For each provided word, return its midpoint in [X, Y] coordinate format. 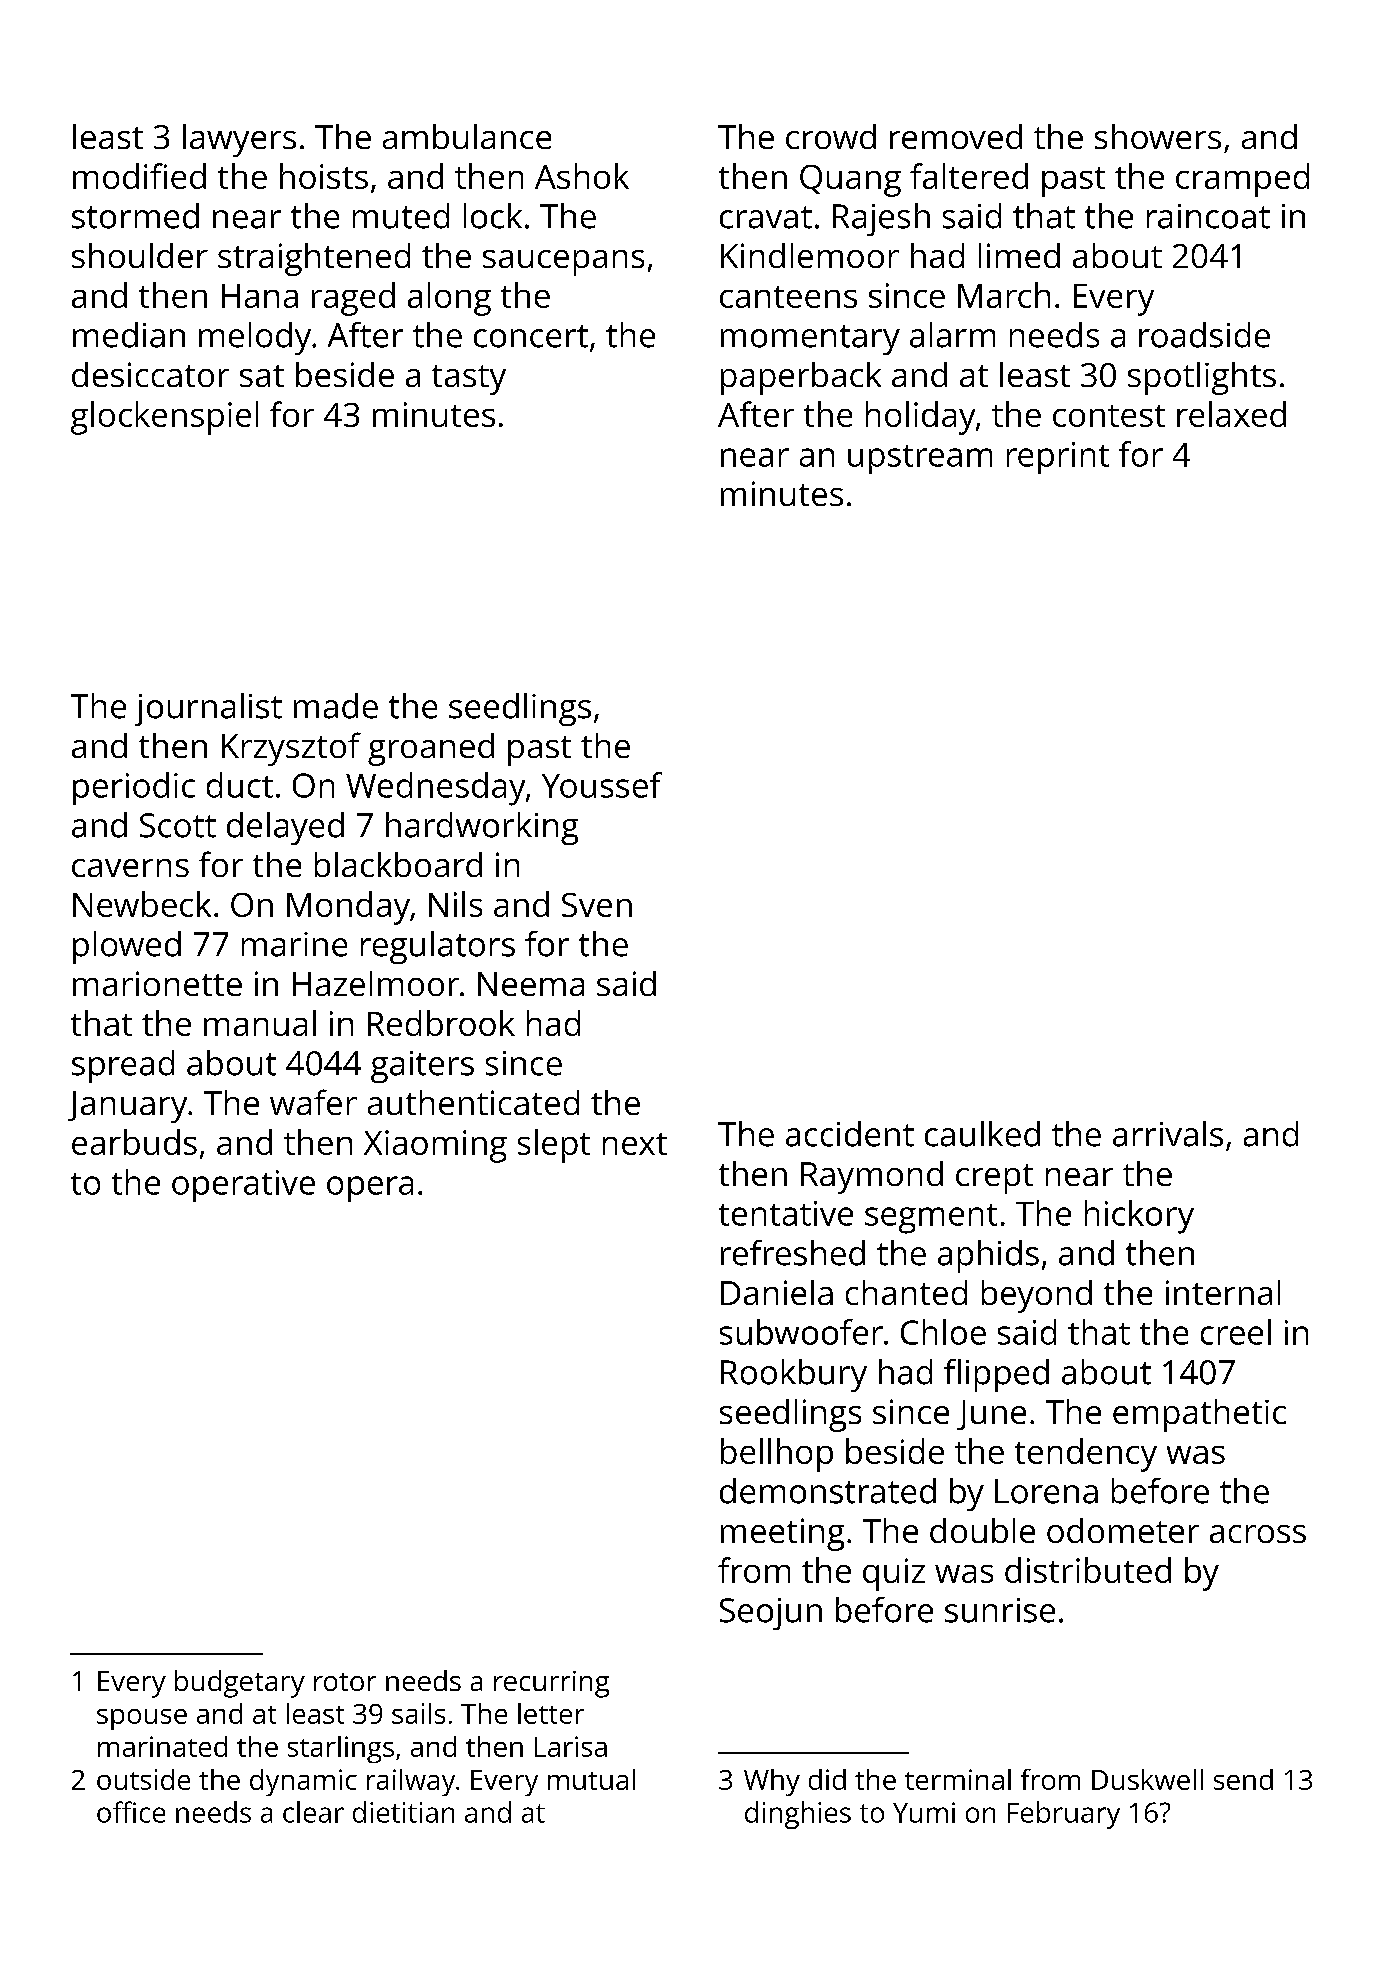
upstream [920, 459]
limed [1019, 255]
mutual [591, 1779]
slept [554, 1146]
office [131, 1812]
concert [531, 336]
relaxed [1231, 414]
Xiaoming [435, 1146]
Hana [260, 296]
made [336, 706]
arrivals [1168, 1134]
